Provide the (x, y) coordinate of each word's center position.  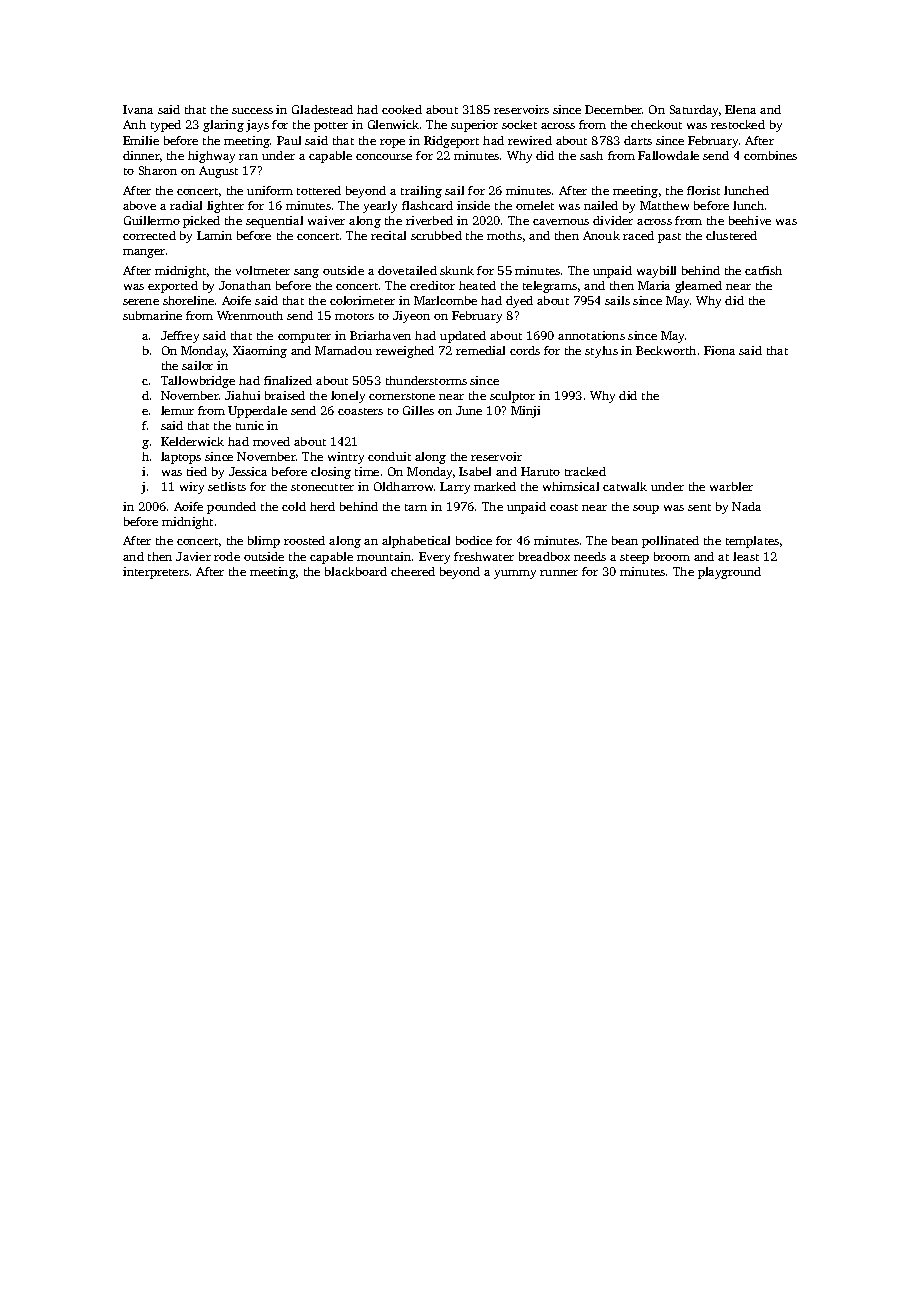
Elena (740, 109)
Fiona (719, 350)
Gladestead (322, 109)
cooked (402, 109)
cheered (413, 571)
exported (173, 287)
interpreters (156, 573)
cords (525, 350)
